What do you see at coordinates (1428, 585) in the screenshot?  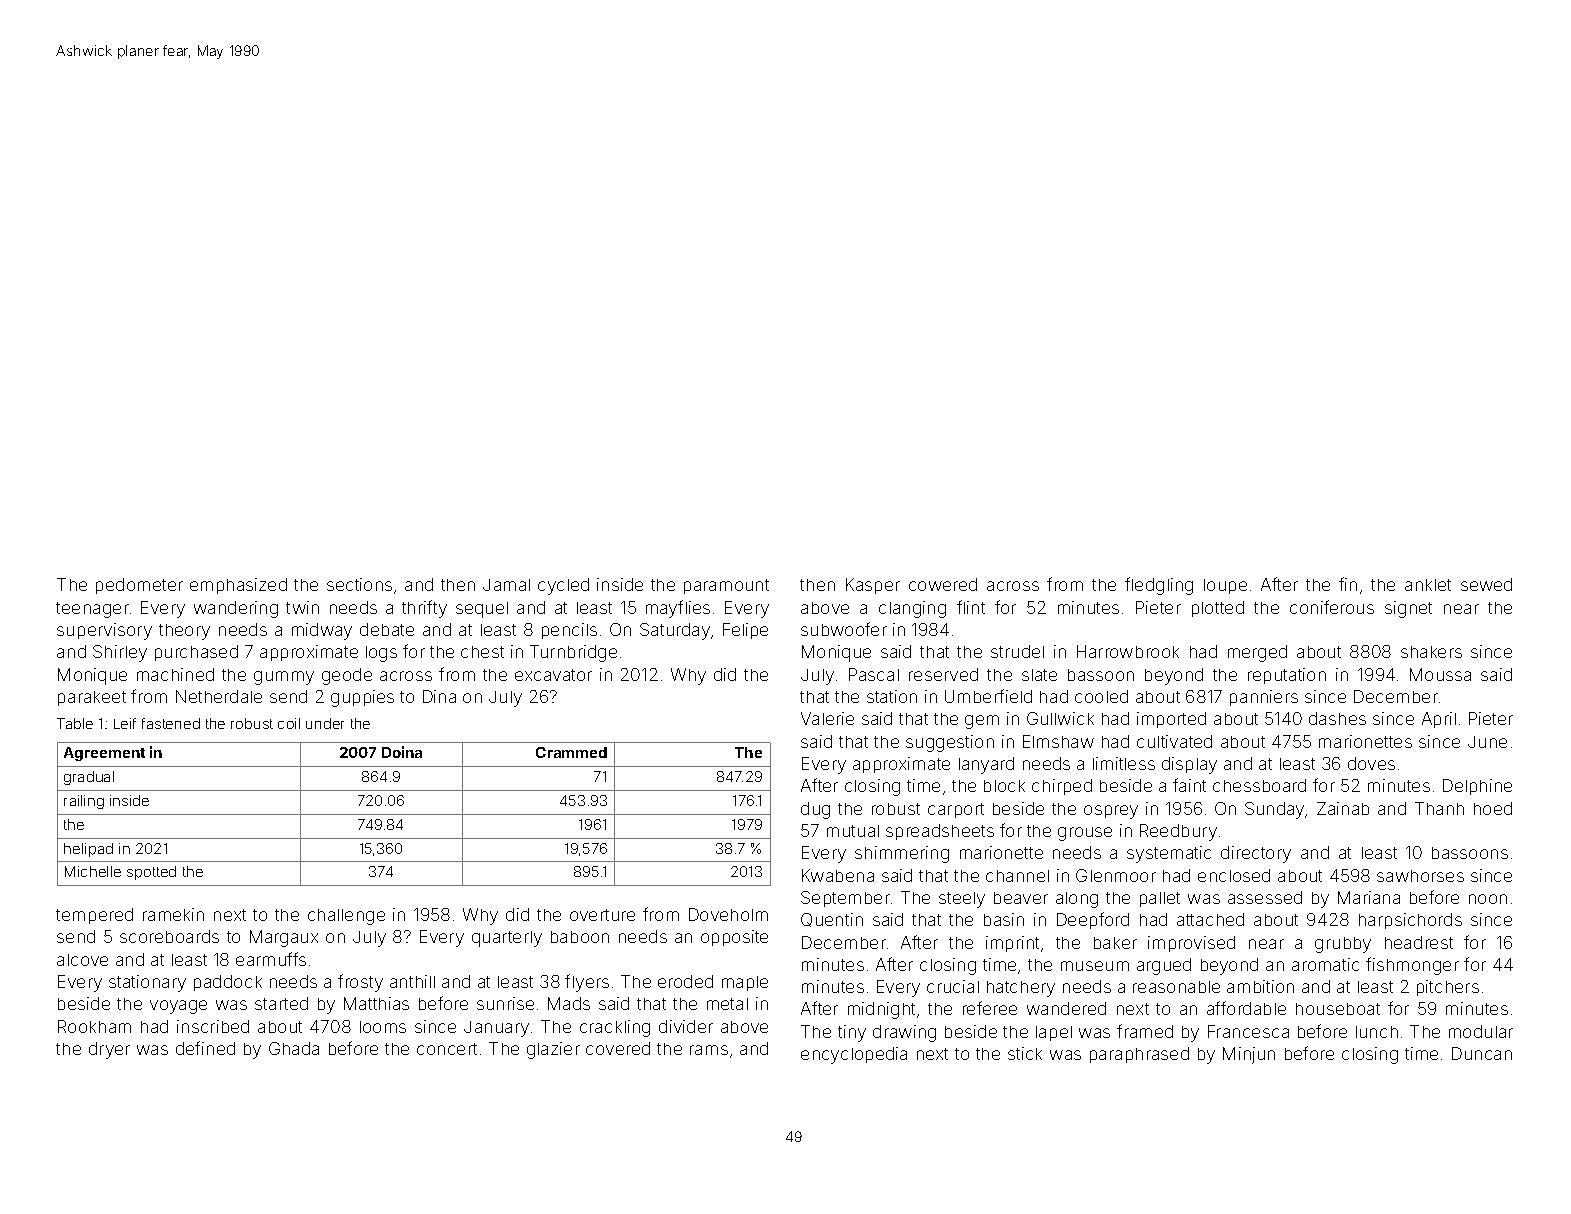 I see `anklet` at bounding box center [1428, 585].
